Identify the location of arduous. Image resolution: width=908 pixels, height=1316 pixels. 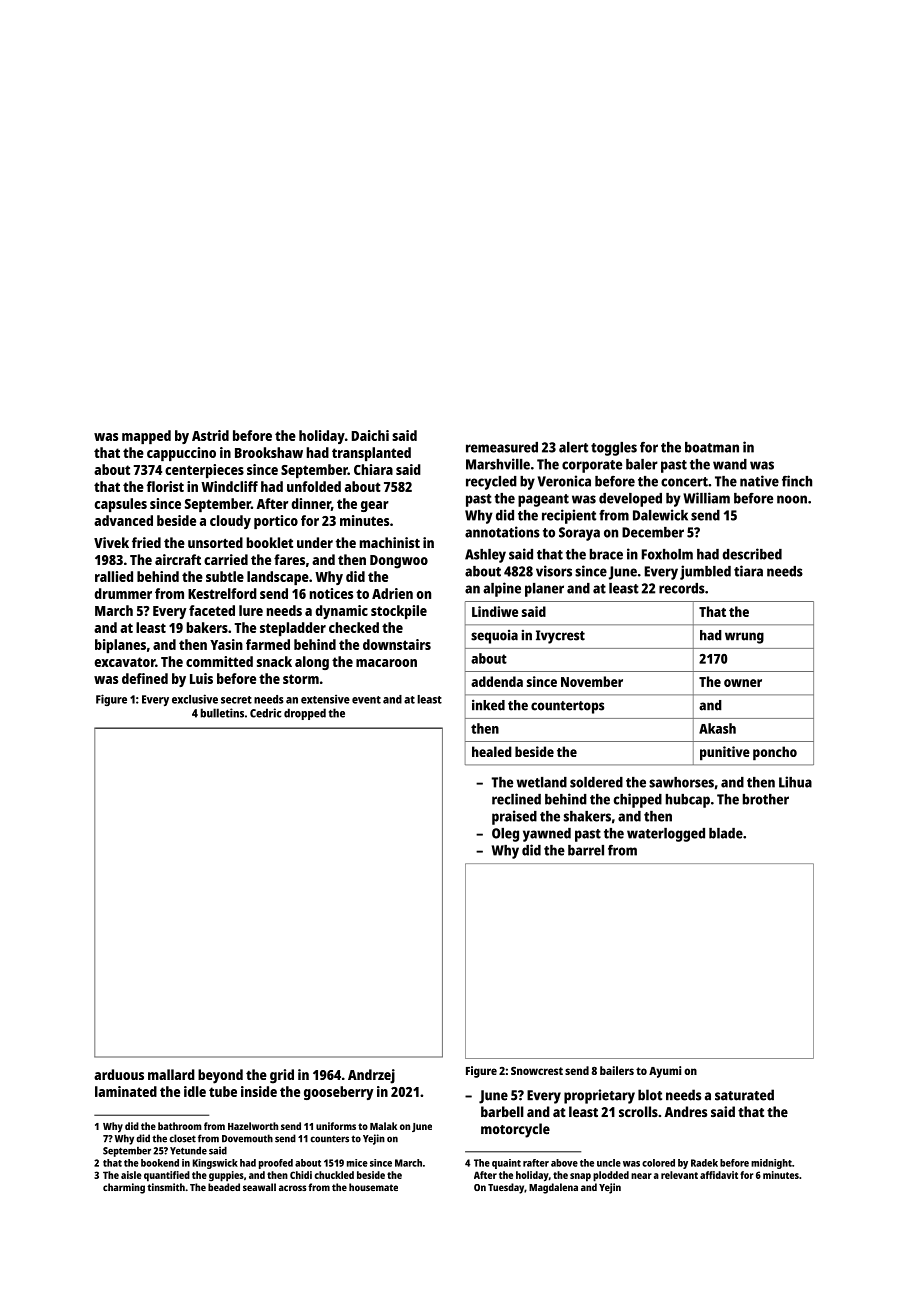
(119, 1074).
